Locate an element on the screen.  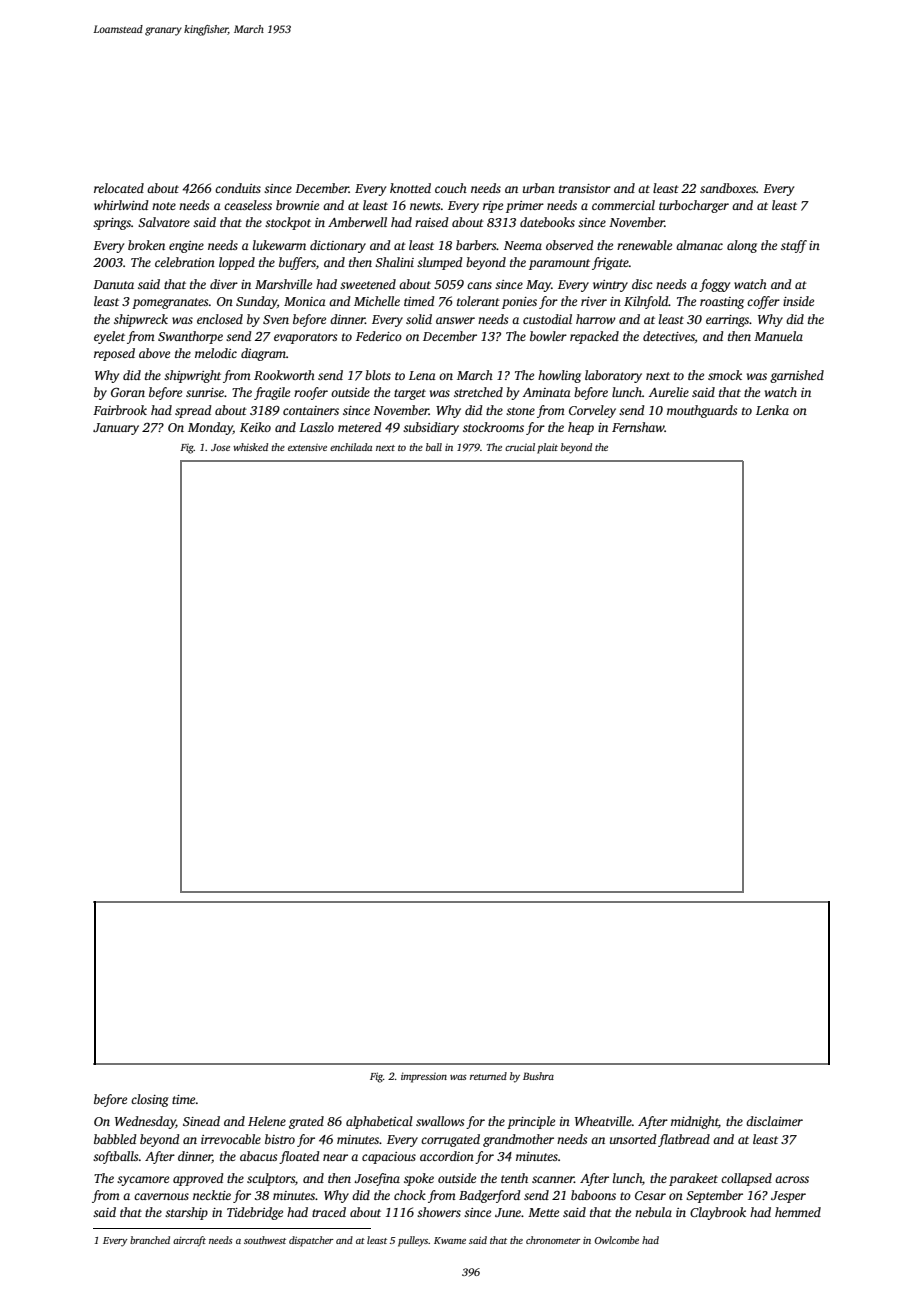
parakeet is located at coordinates (693, 1179).
